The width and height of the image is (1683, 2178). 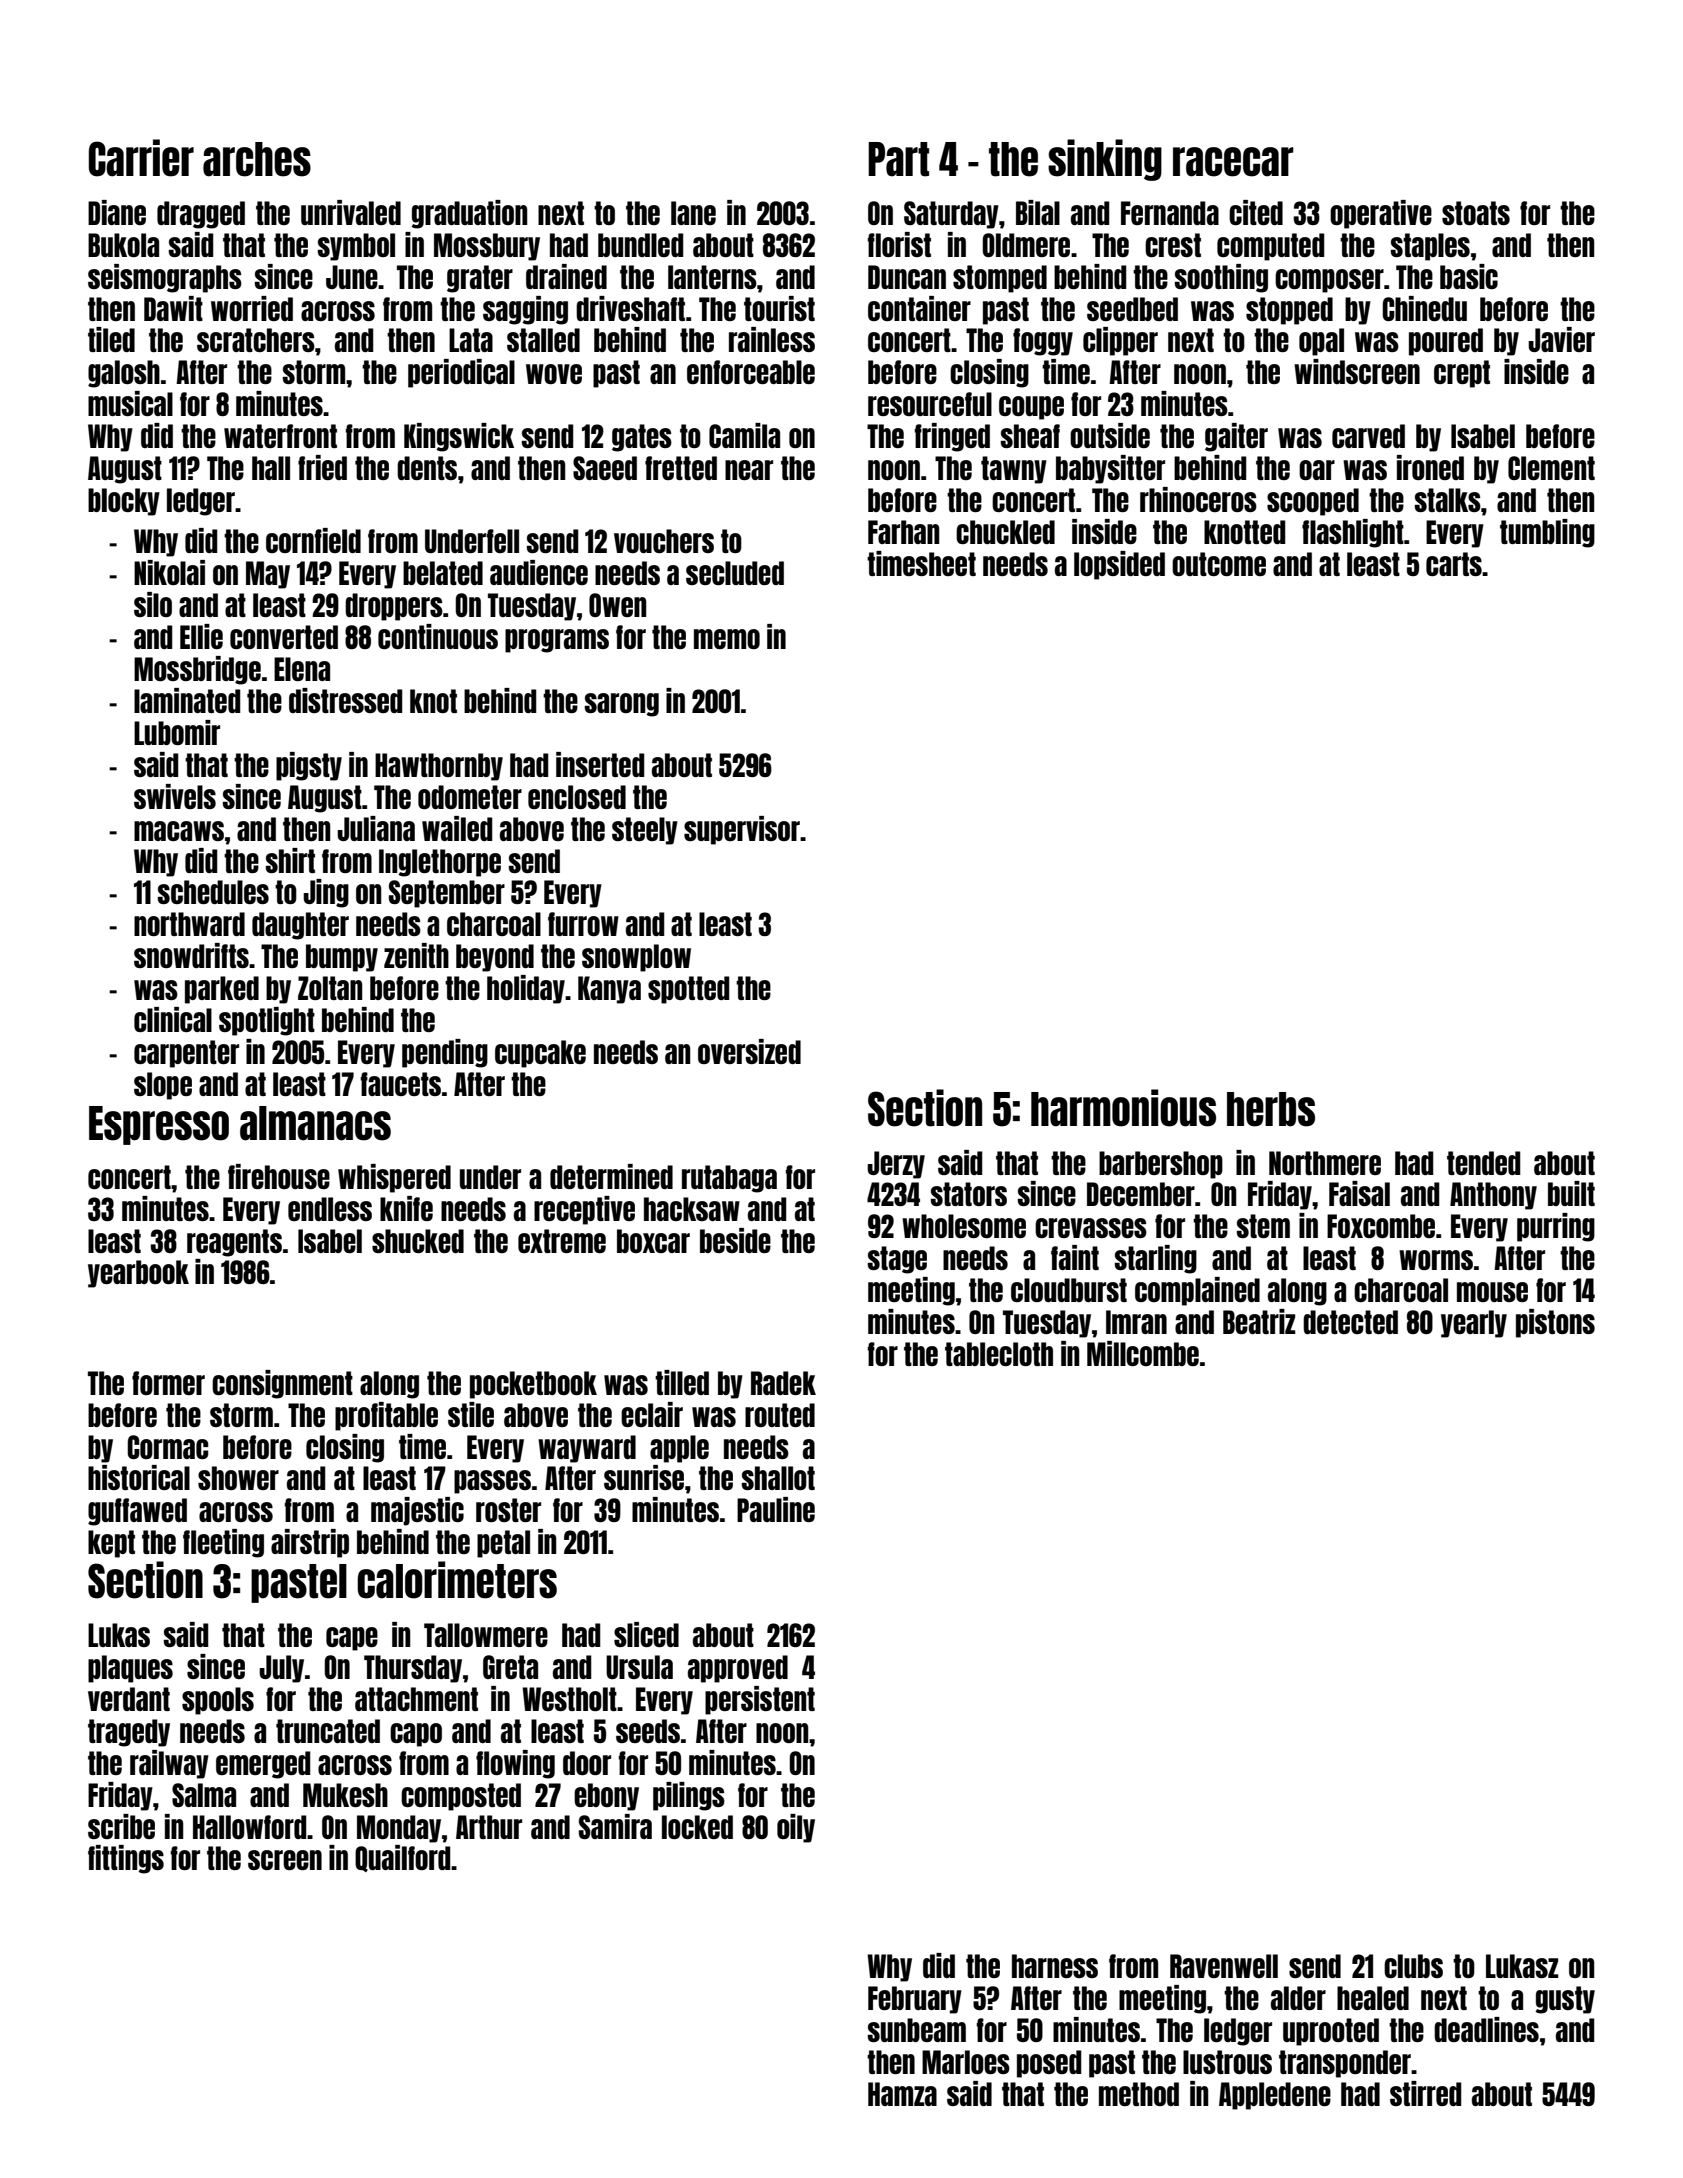 I want to click on fittings, so click(x=126, y=1859).
